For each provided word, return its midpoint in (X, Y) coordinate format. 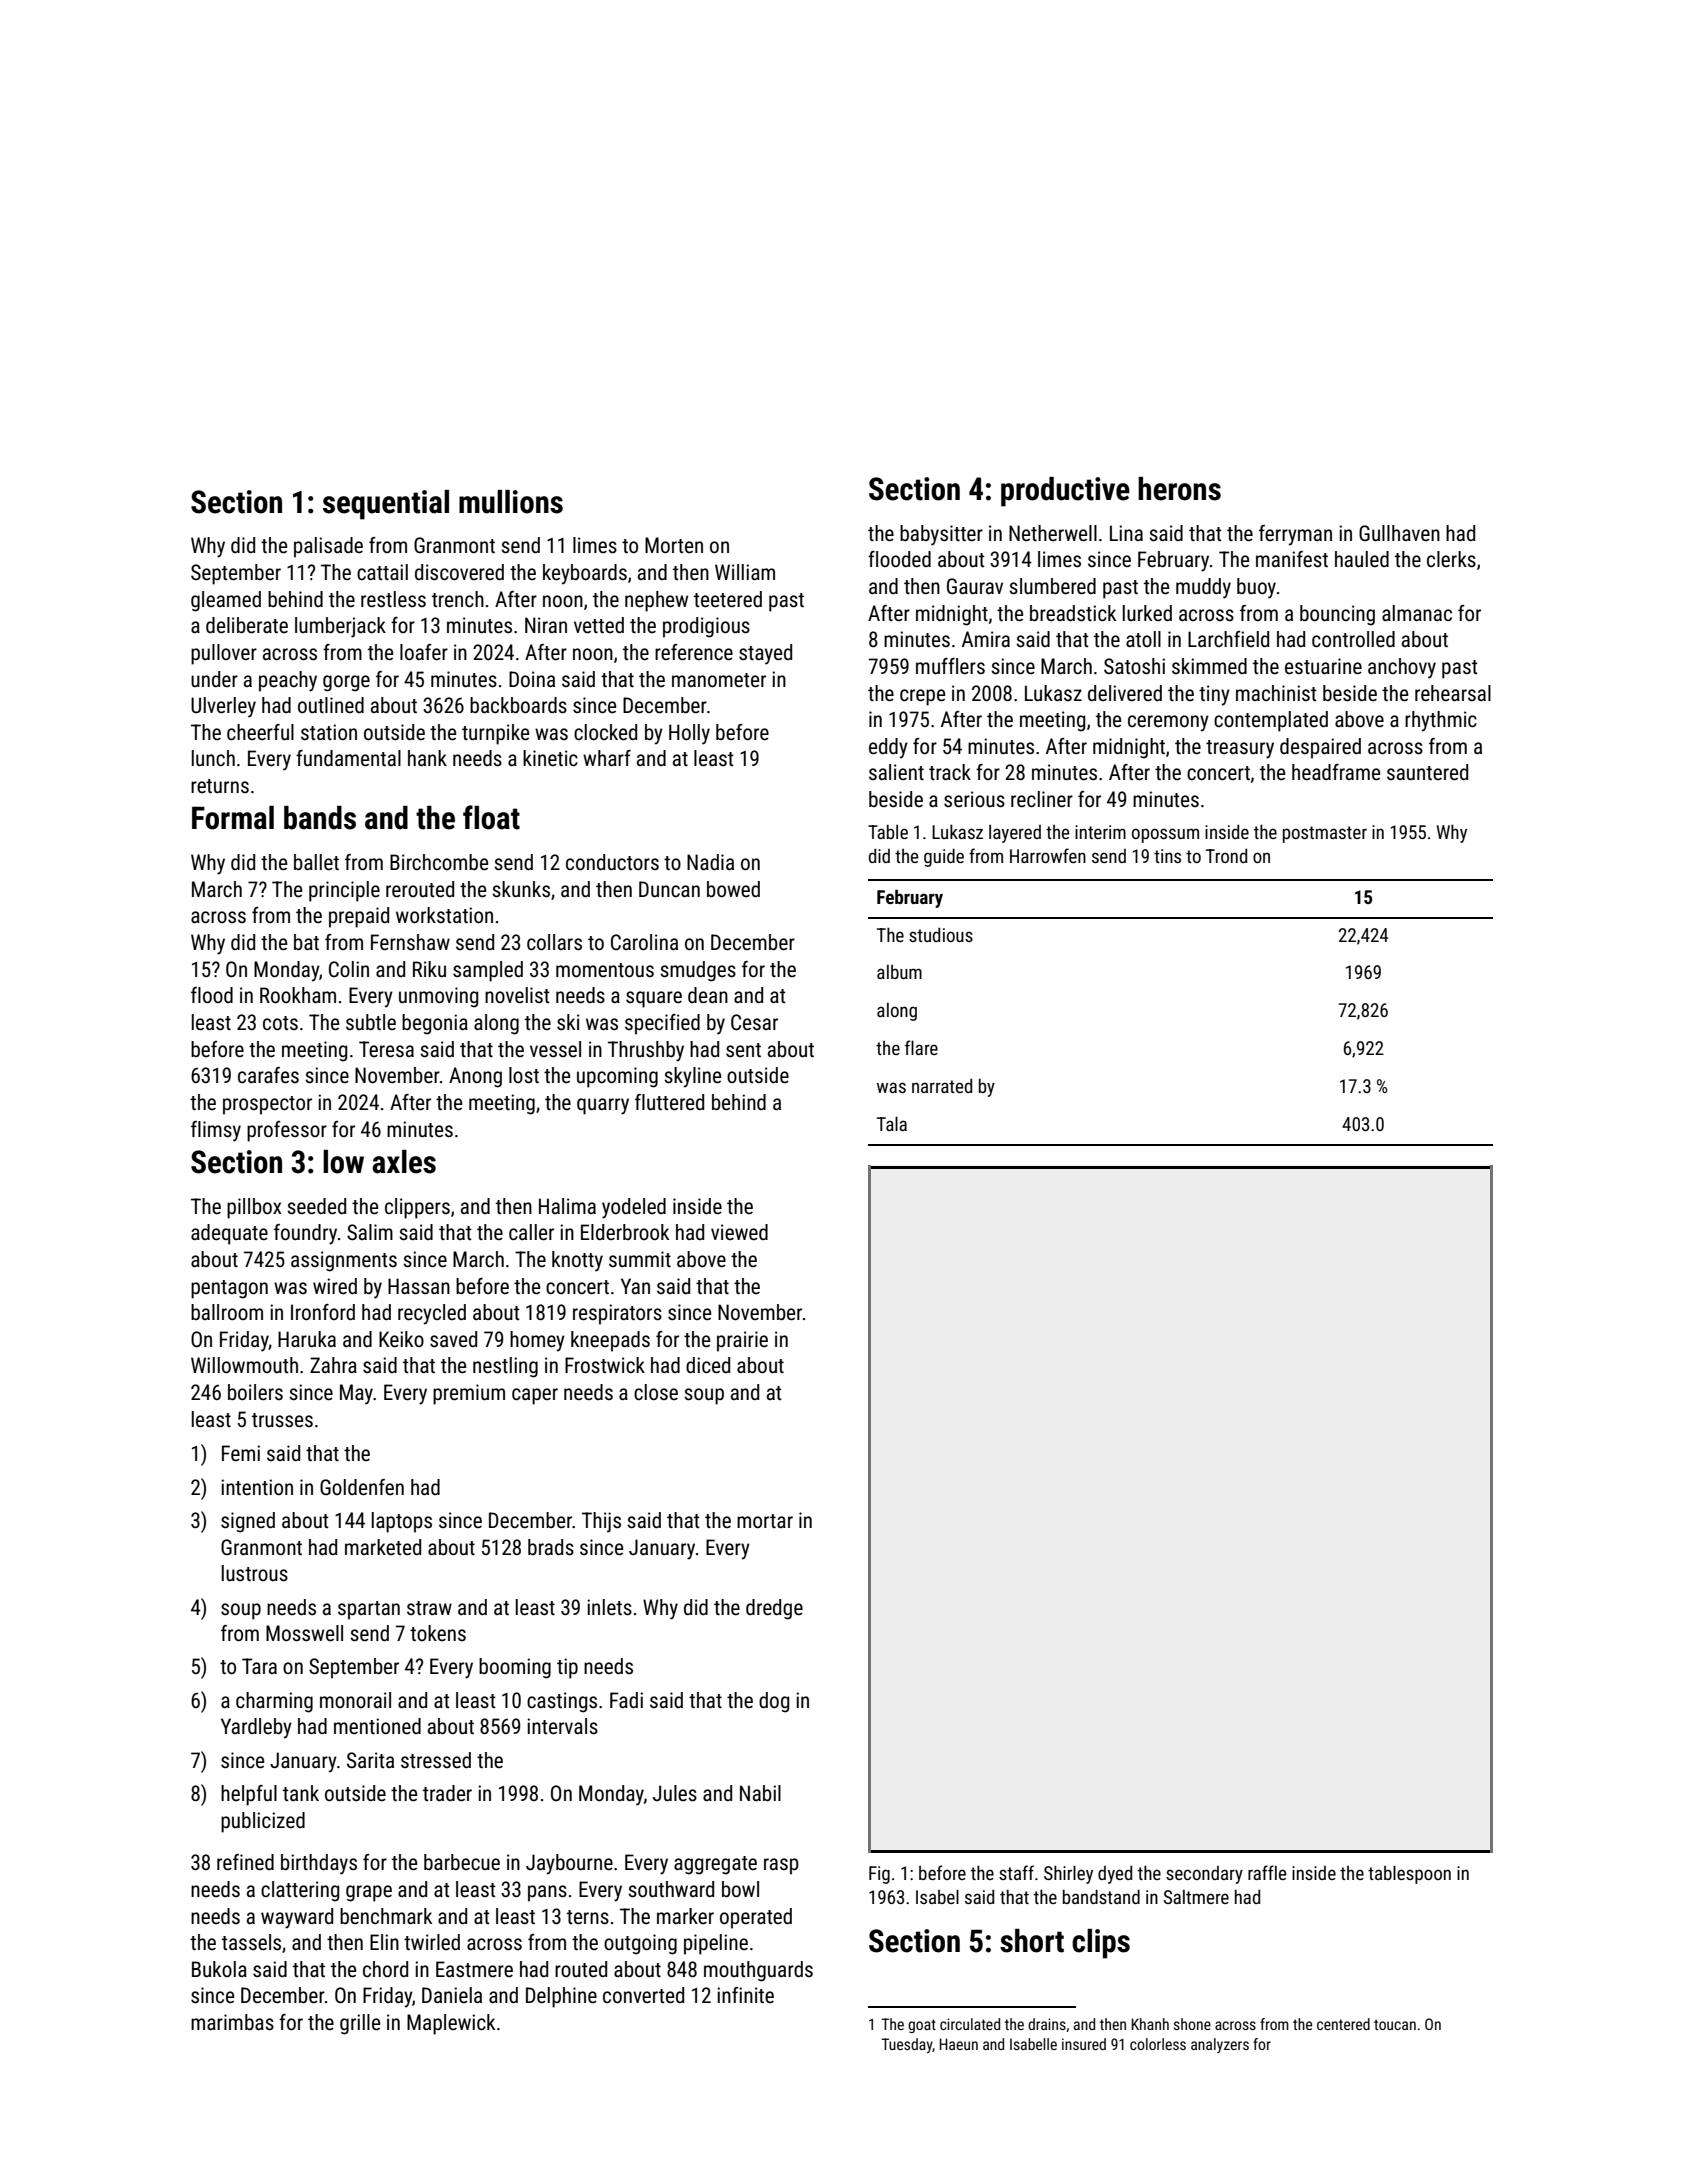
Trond (1226, 856)
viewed (739, 1232)
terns (588, 1917)
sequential (386, 505)
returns (220, 786)
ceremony (1168, 723)
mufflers (950, 666)
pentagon (229, 1289)
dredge (774, 1609)
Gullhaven (1399, 533)
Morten (674, 545)
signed (248, 1522)
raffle (1267, 1872)
